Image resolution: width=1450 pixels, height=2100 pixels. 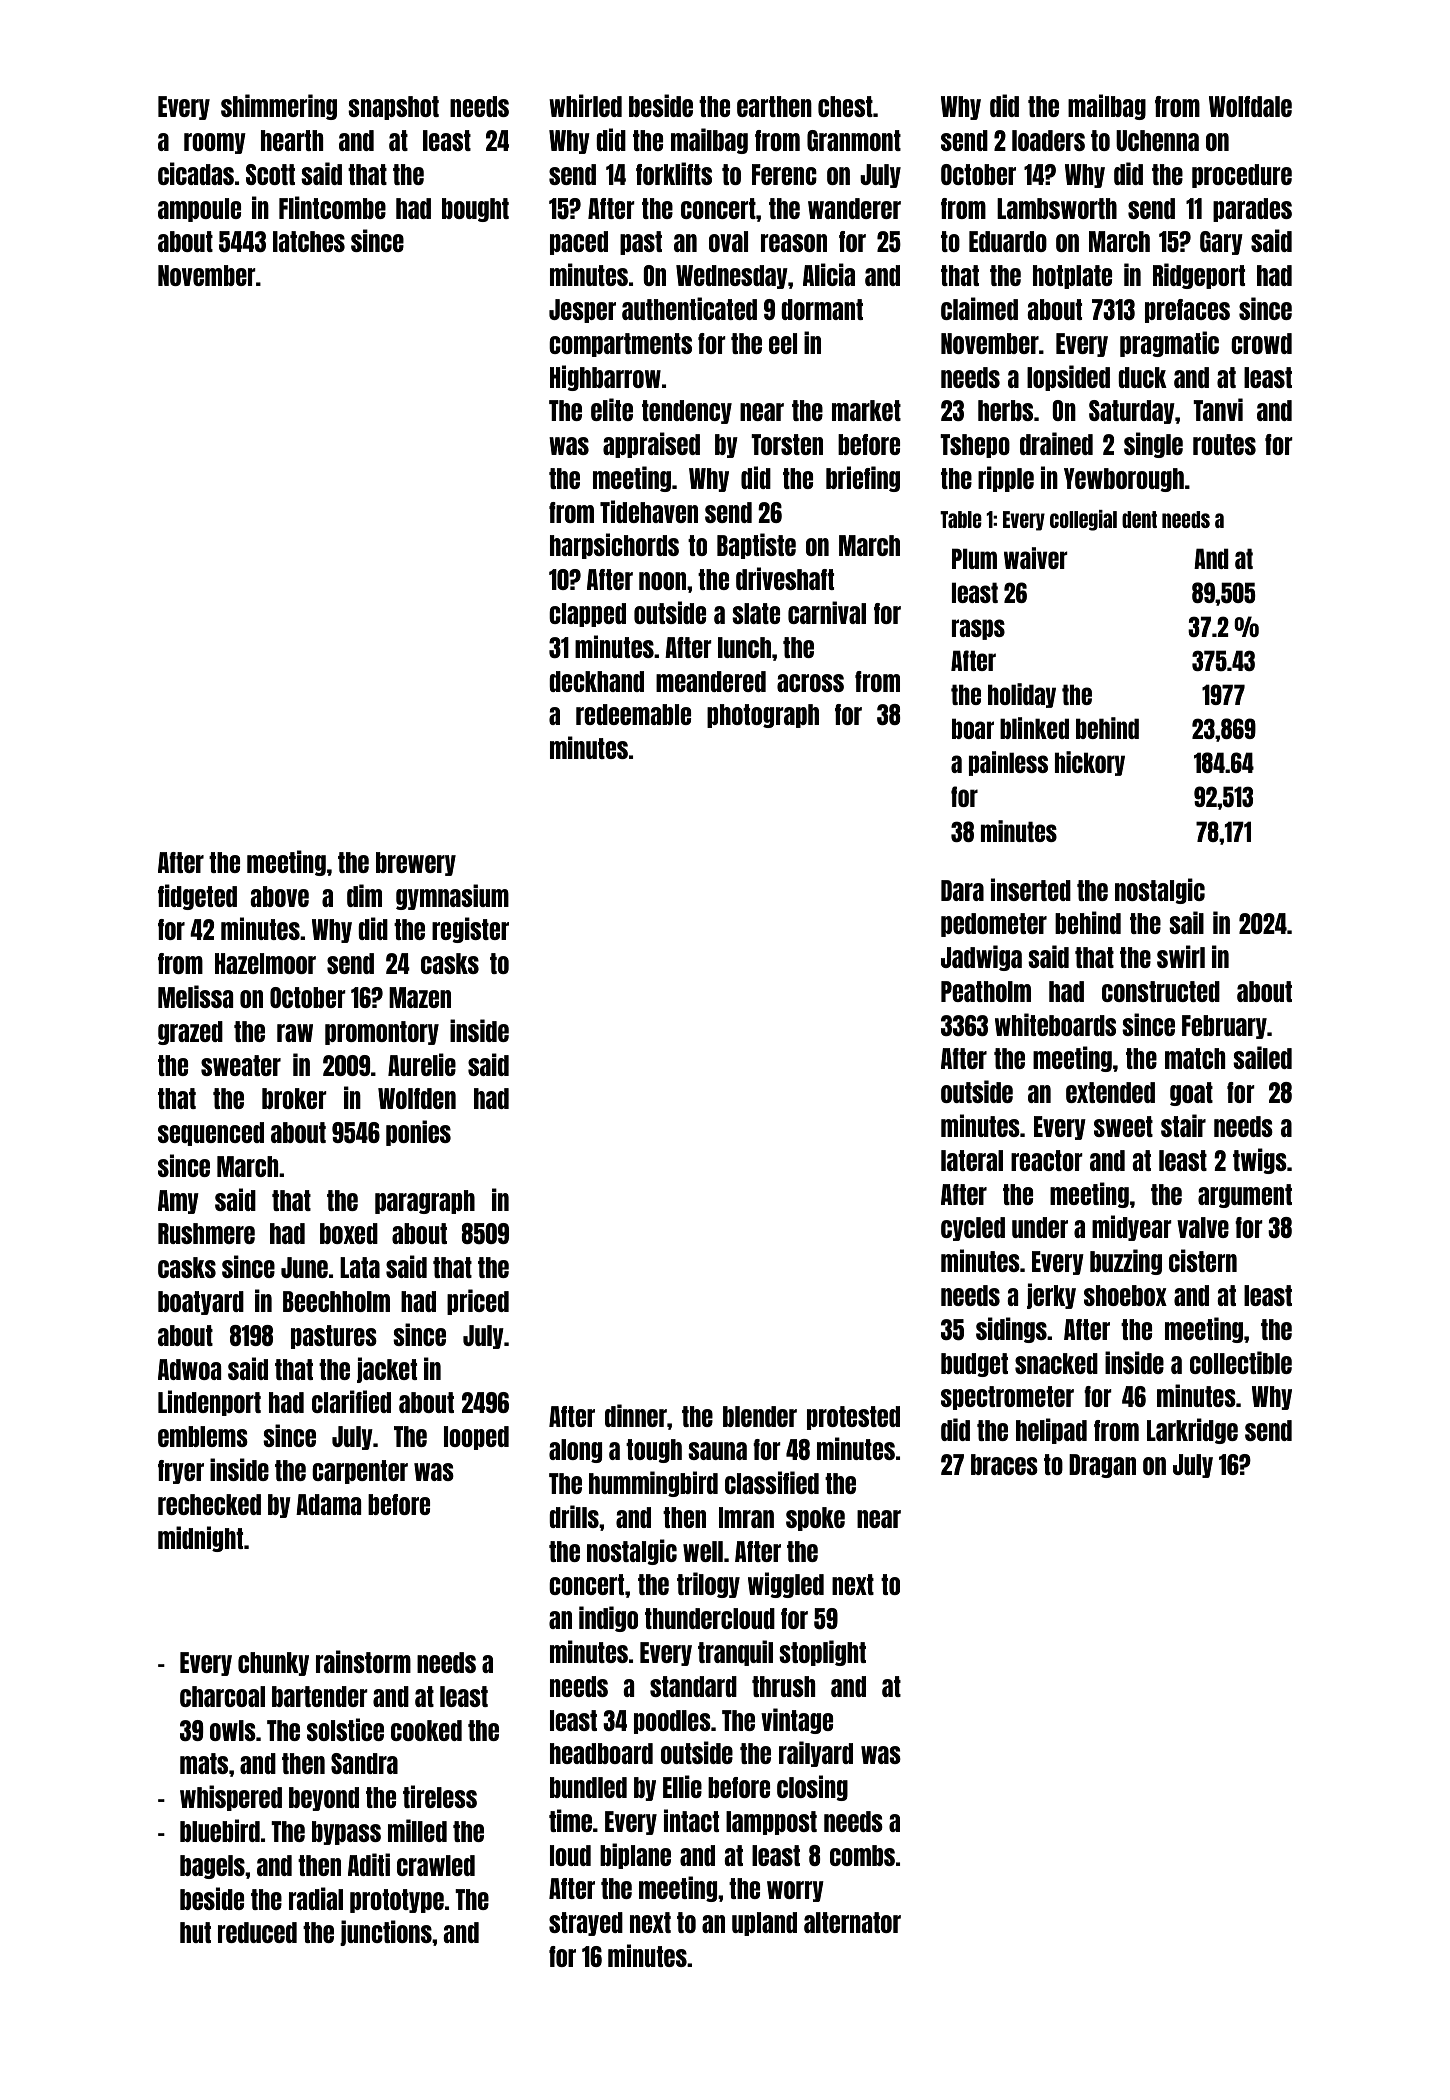 What do you see at coordinates (1008, 763) in the page?
I see `painless` at bounding box center [1008, 763].
